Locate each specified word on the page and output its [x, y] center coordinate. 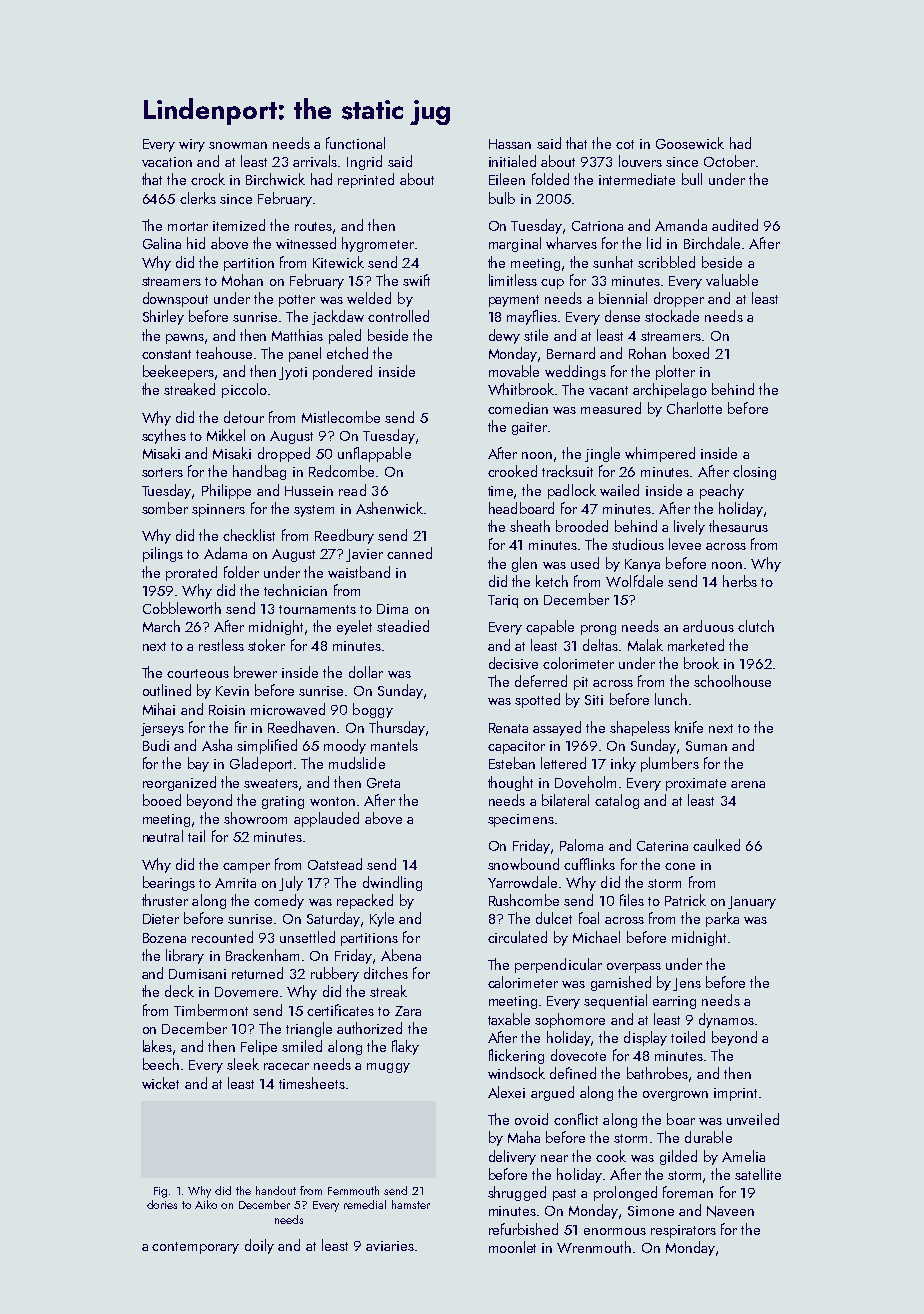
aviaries [390, 1246]
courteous [198, 673]
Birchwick [275, 179]
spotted [537, 700]
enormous [615, 1231]
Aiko [206, 1204]
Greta [383, 783]
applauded [326, 819]
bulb [502, 198]
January [752, 902]
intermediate [637, 179]
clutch [756, 626]
